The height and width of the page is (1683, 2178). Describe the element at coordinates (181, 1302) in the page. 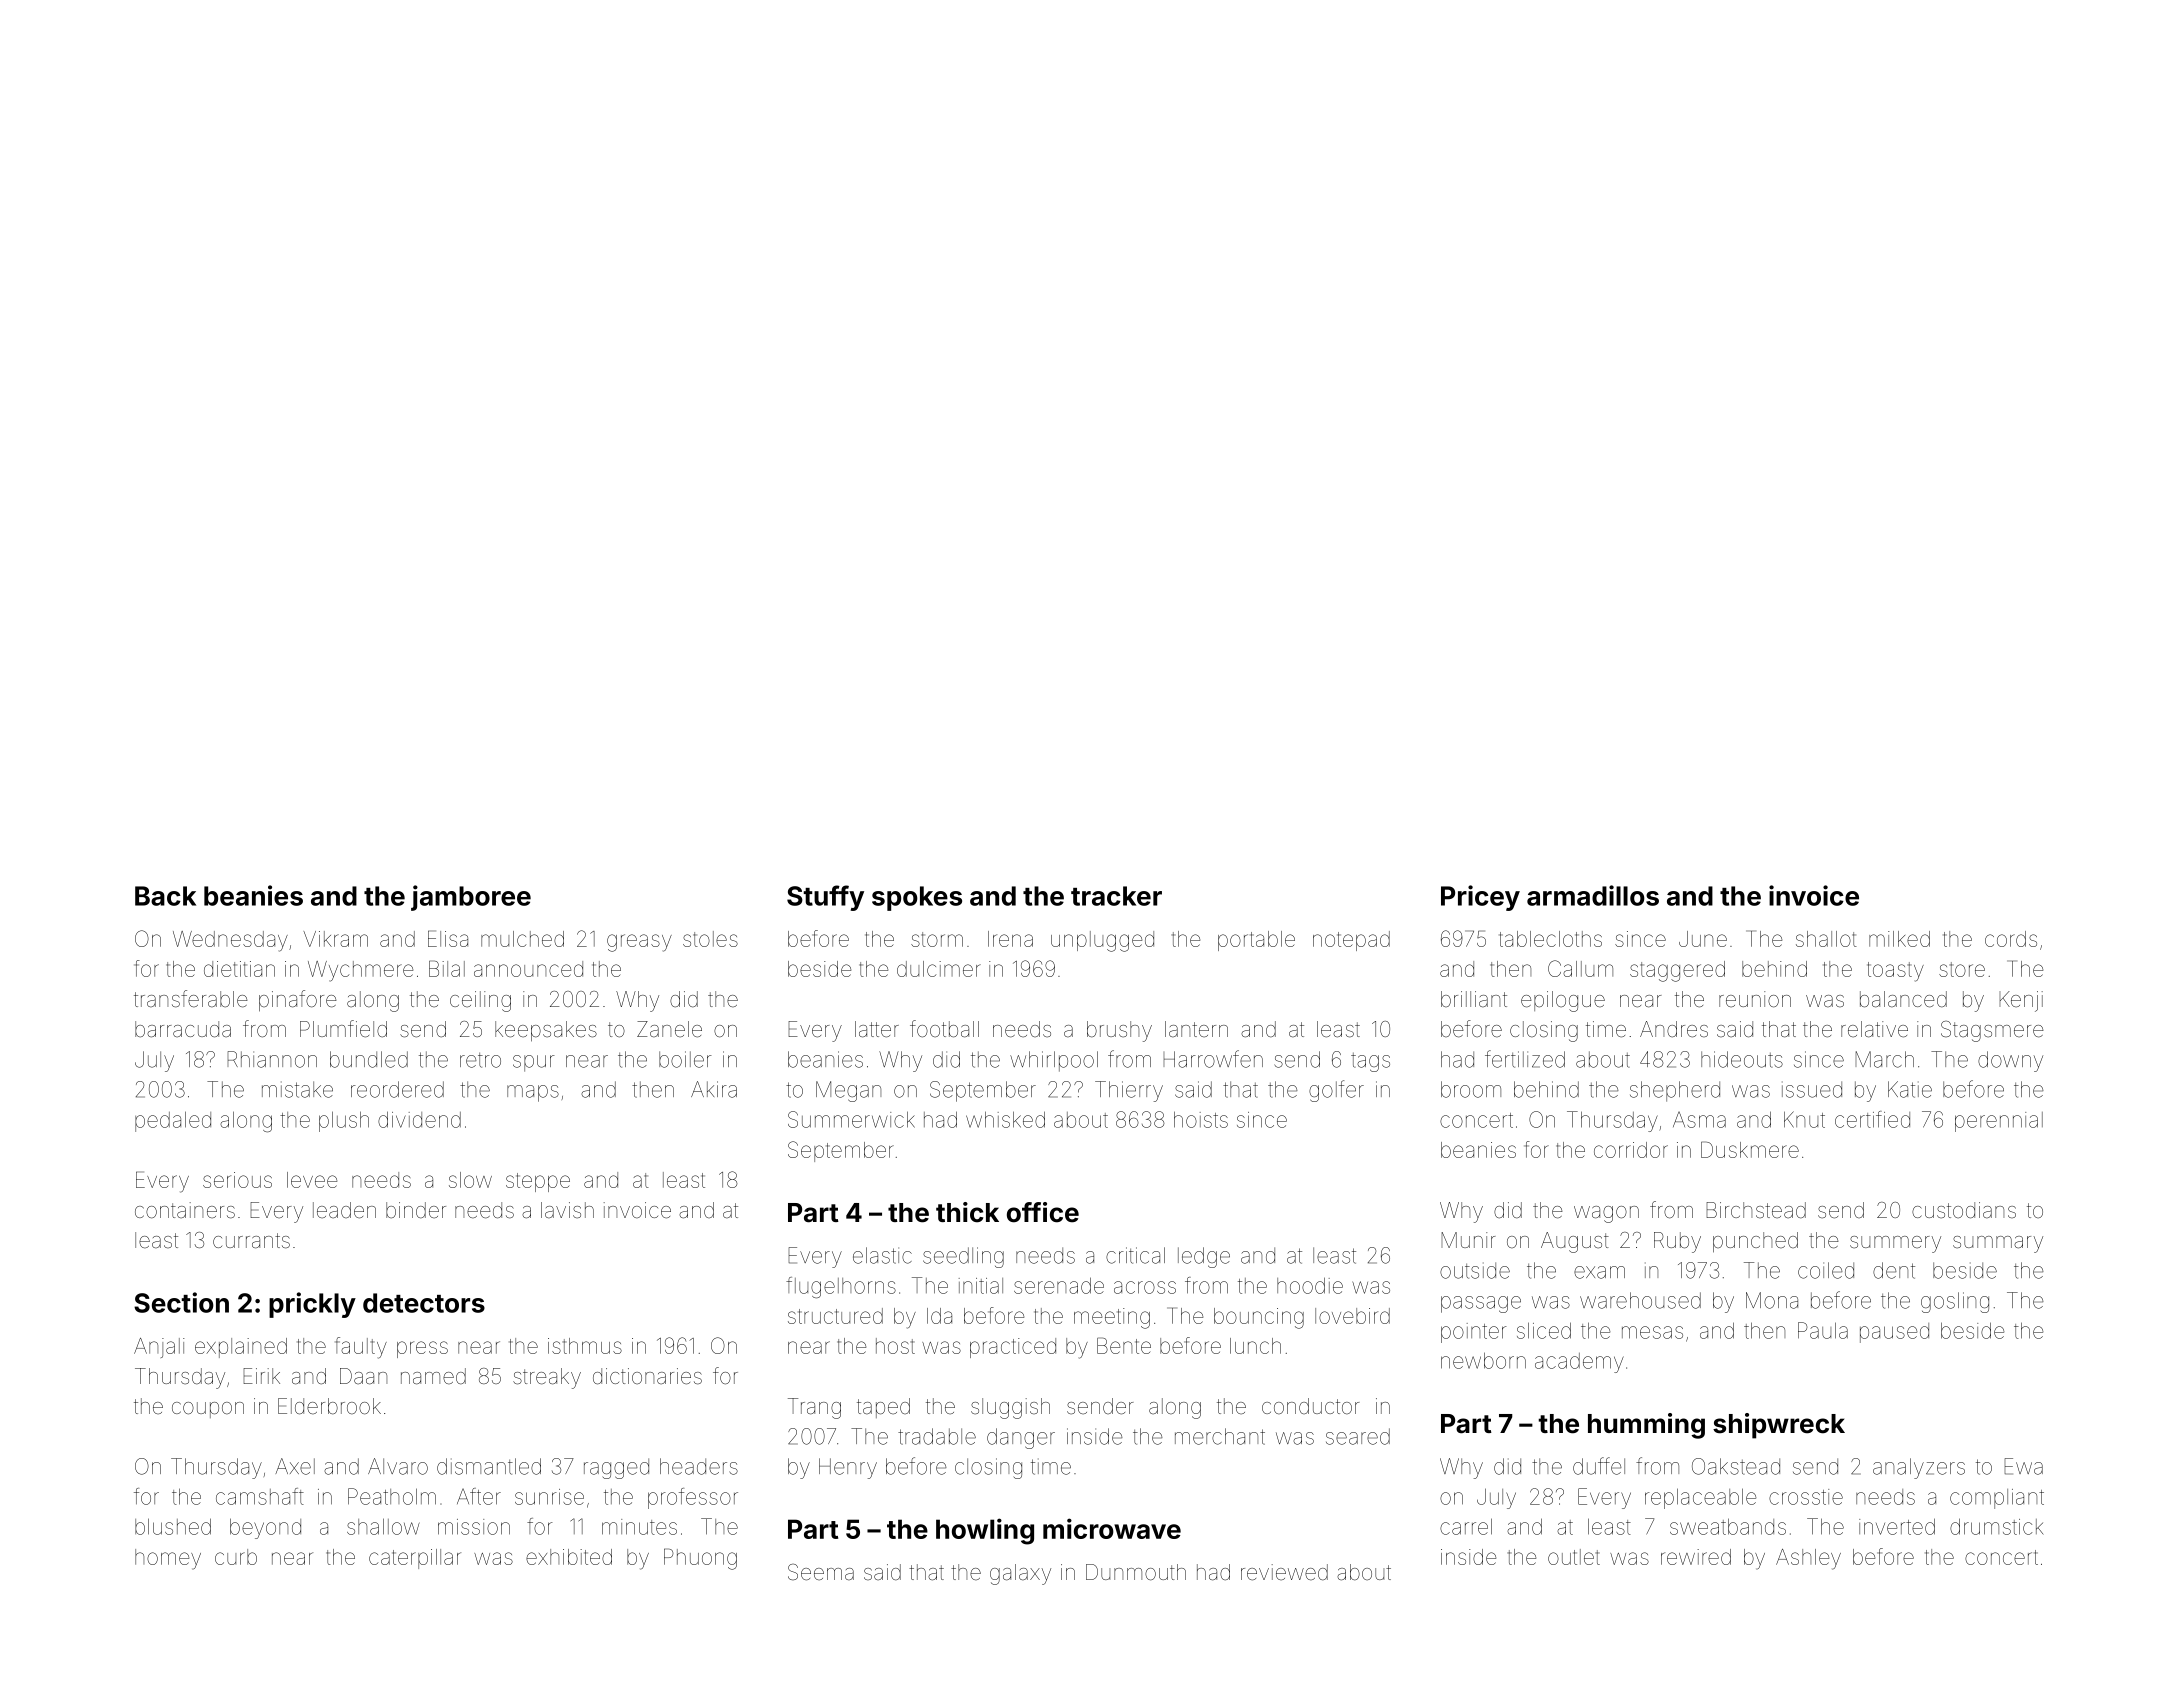

I see `Section` at that location.
